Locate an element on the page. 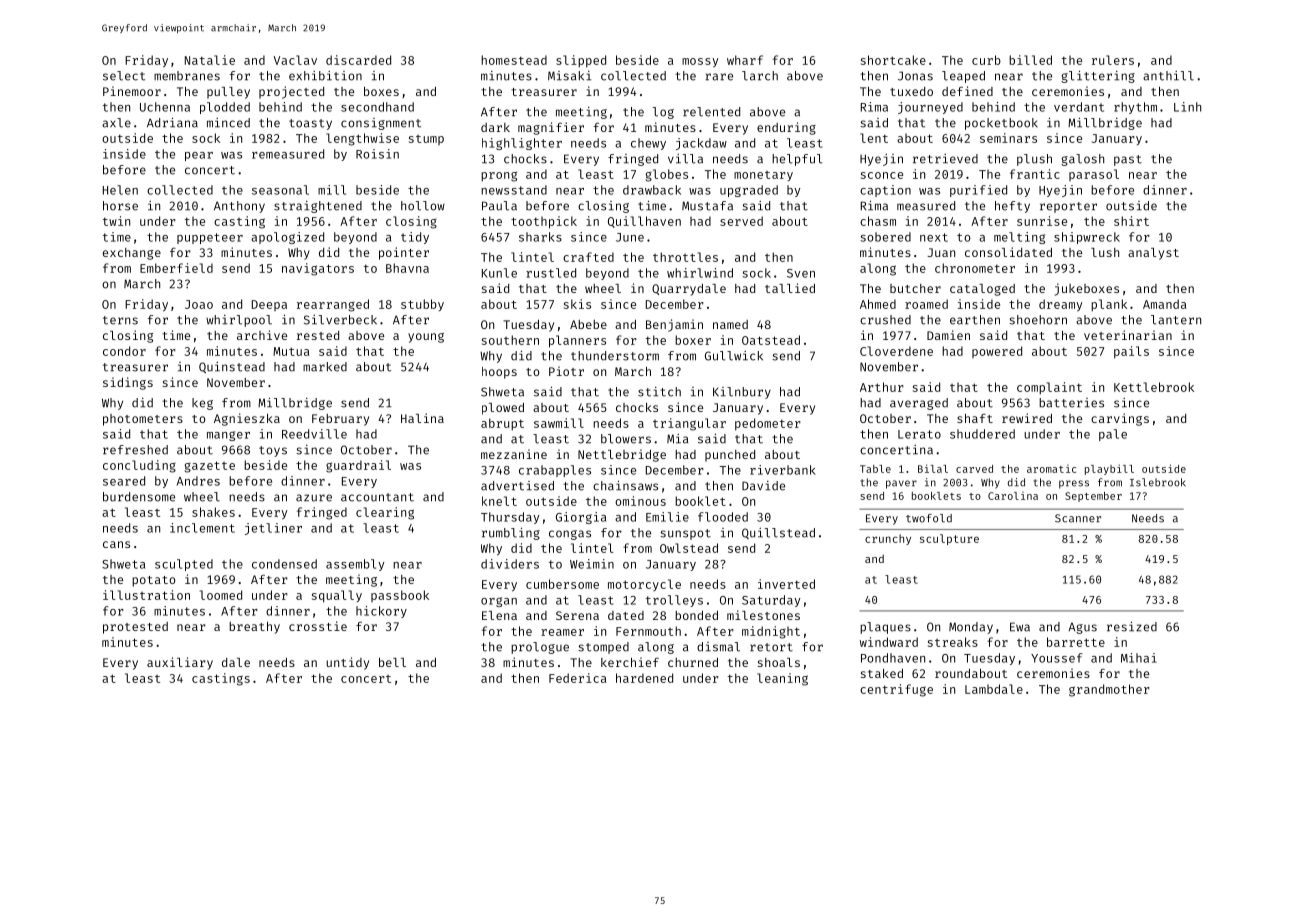  jetliner is located at coordinates (273, 529).
